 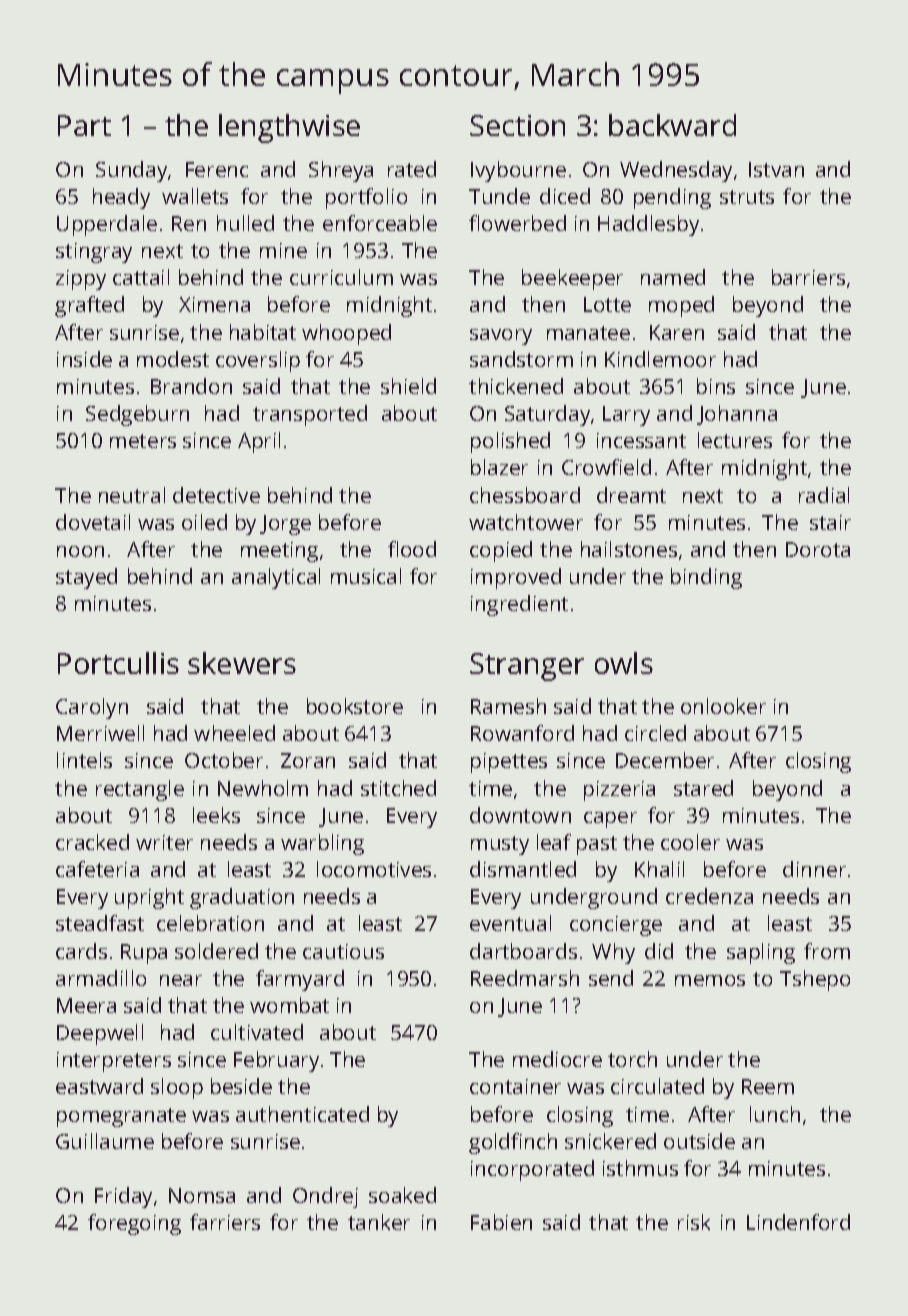 I want to click on barriers, so click(x=808, y=277).
